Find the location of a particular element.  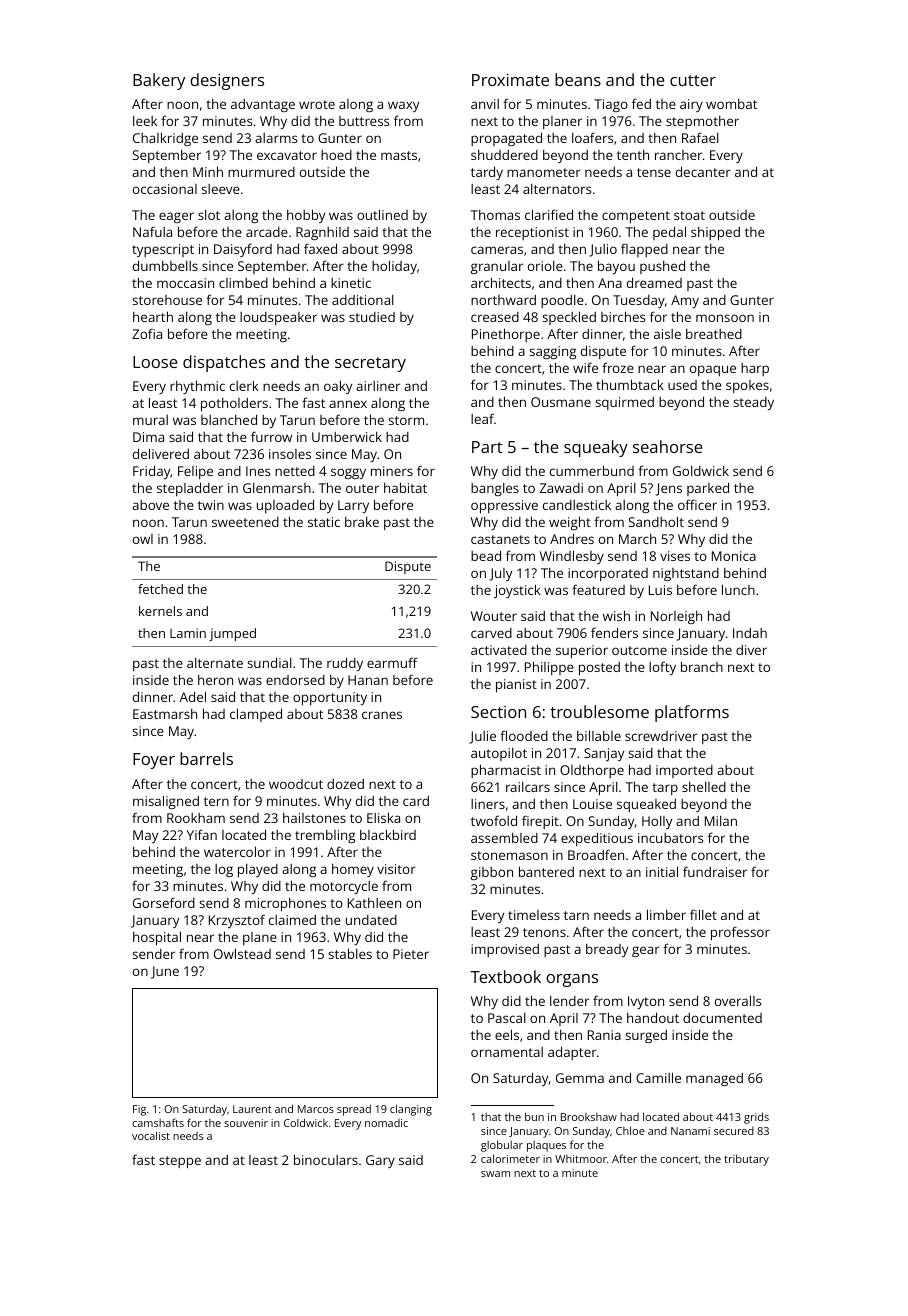

card is located at coordinates (416, 801).
